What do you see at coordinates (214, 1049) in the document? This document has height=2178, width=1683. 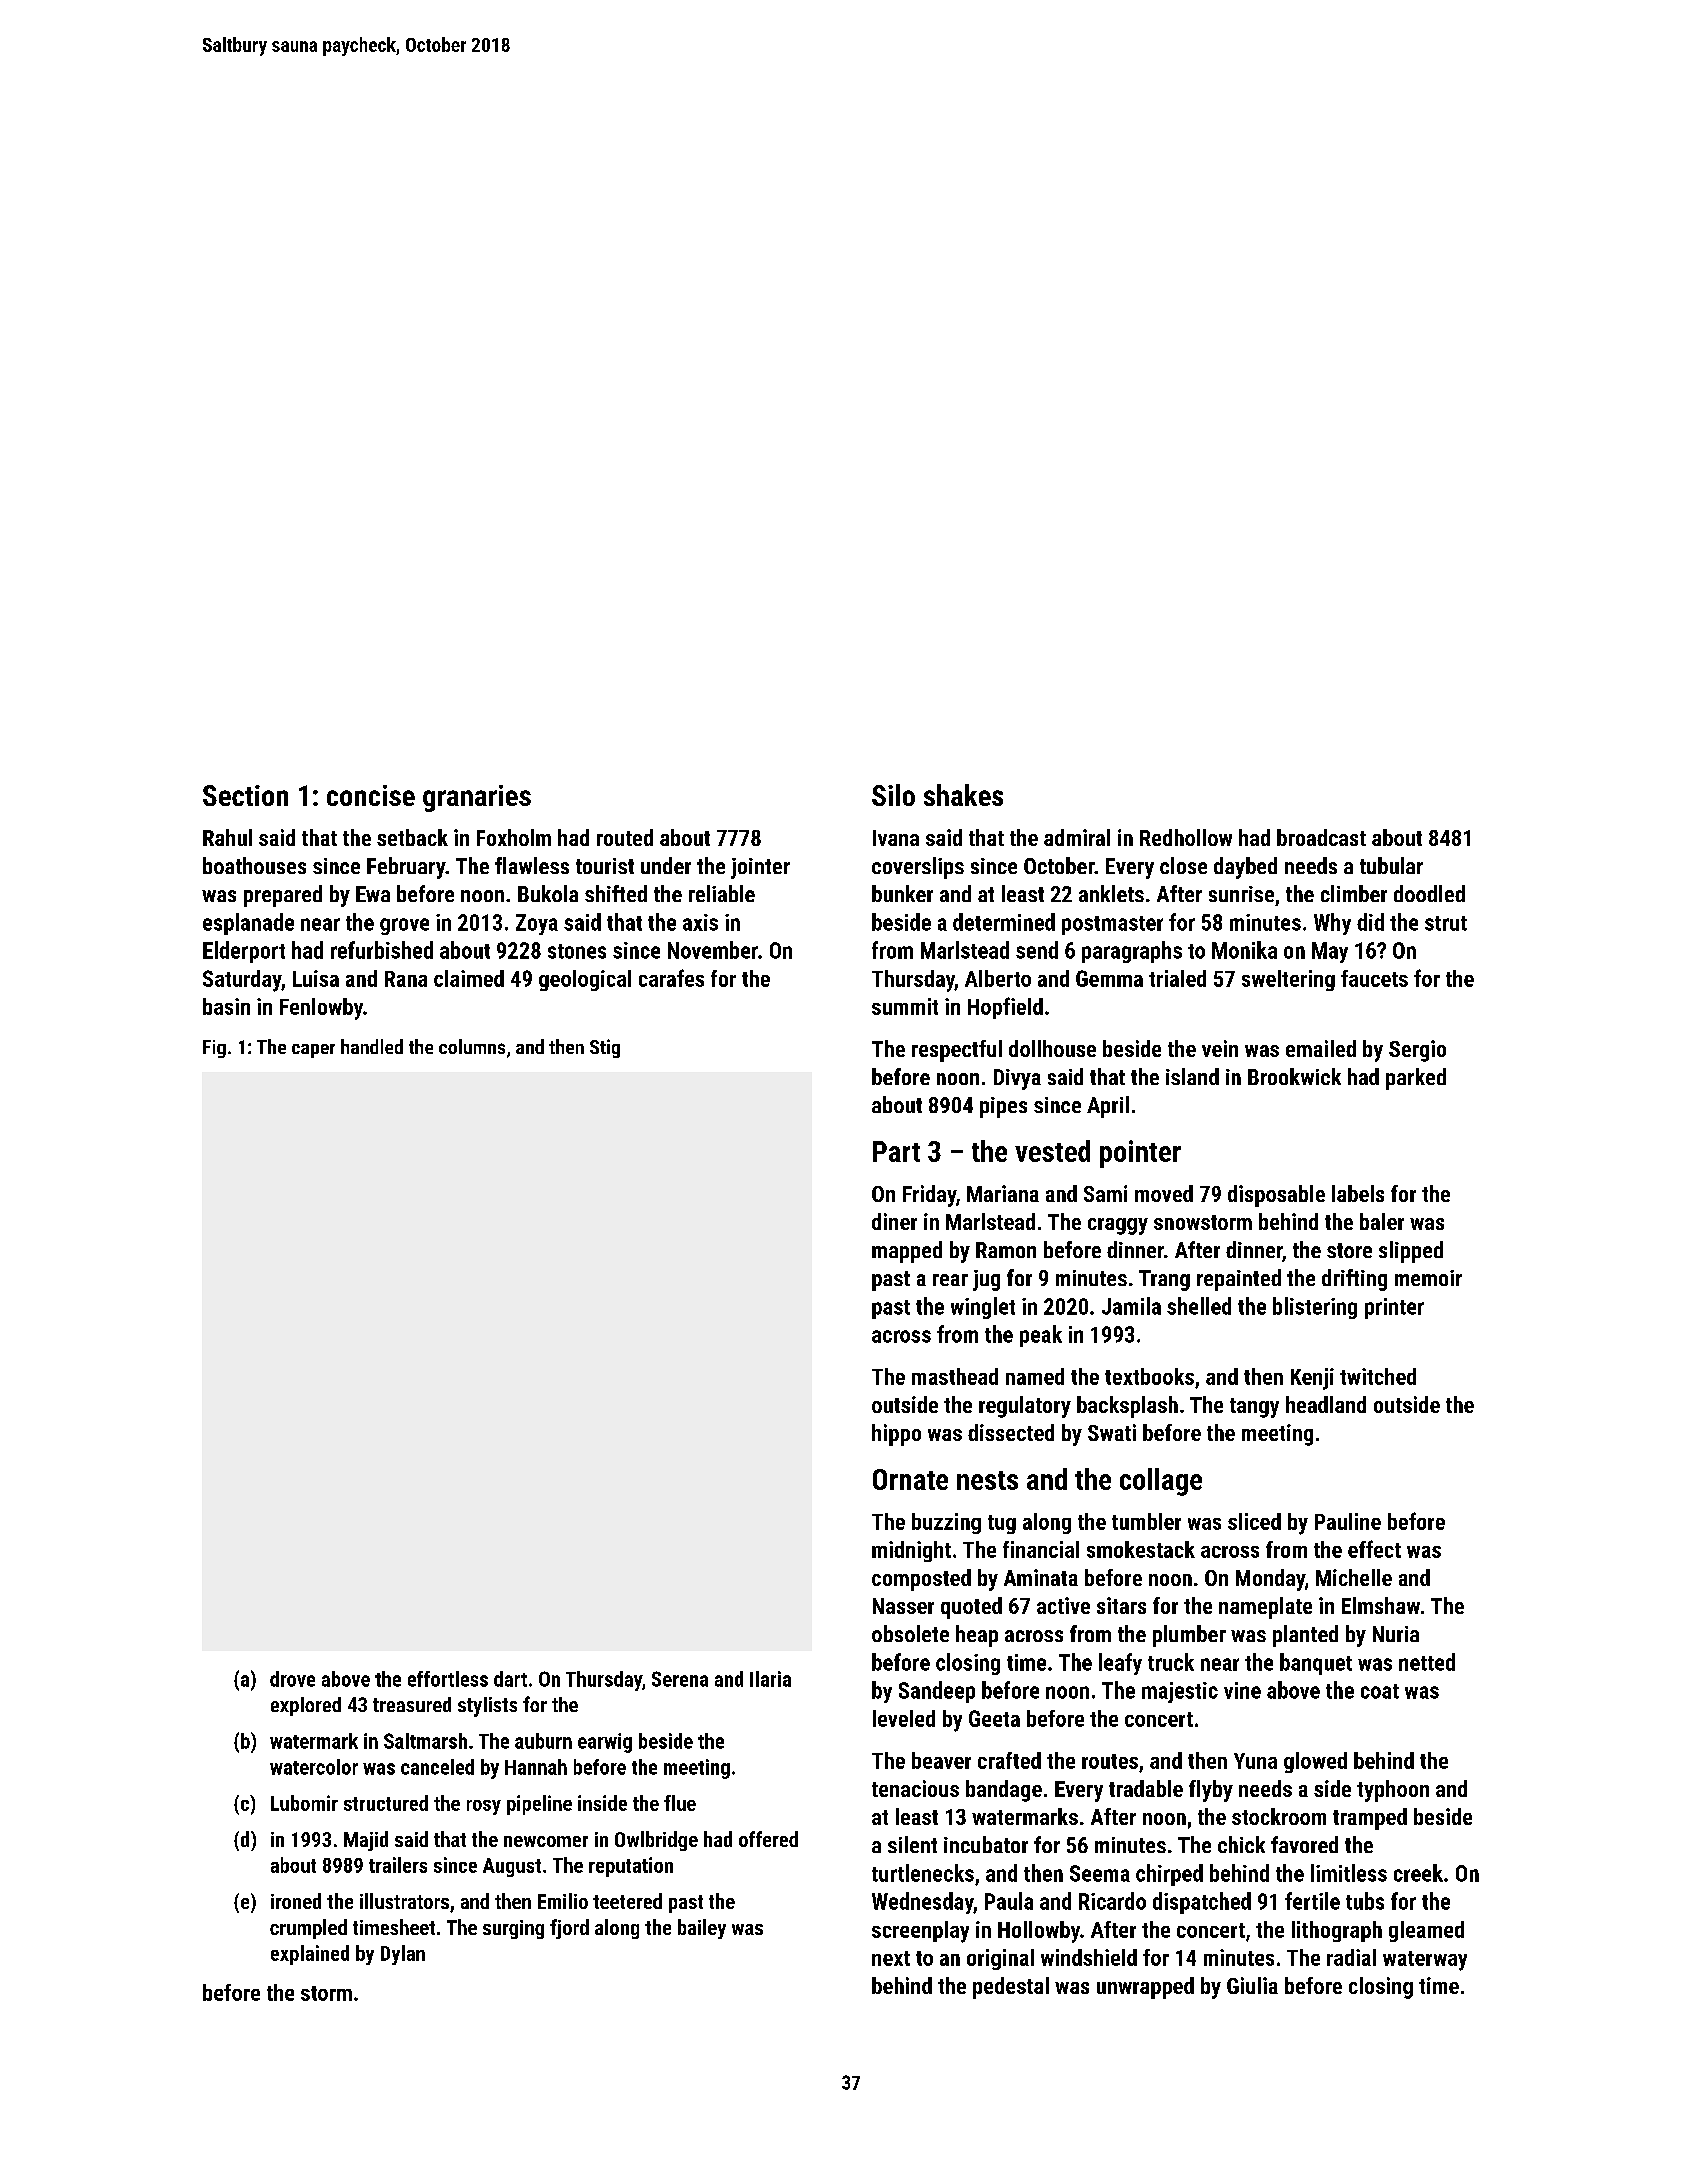 I see `Fig` at bounding box center [214, 1049].
